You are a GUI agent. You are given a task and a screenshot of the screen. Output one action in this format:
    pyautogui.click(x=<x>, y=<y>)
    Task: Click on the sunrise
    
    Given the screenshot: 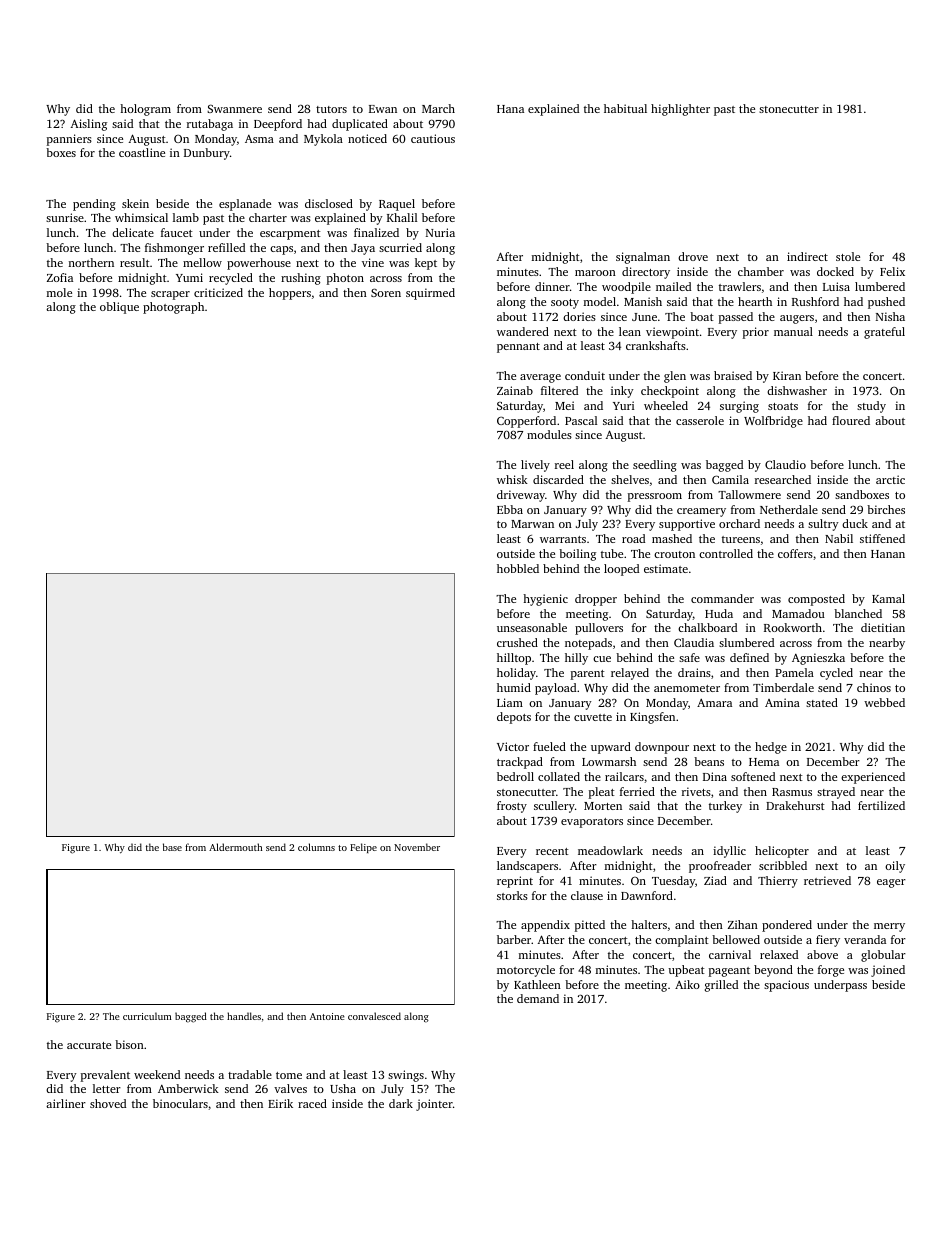 What is the action you would take?
    pyautogui.click(x=65, y=217)
